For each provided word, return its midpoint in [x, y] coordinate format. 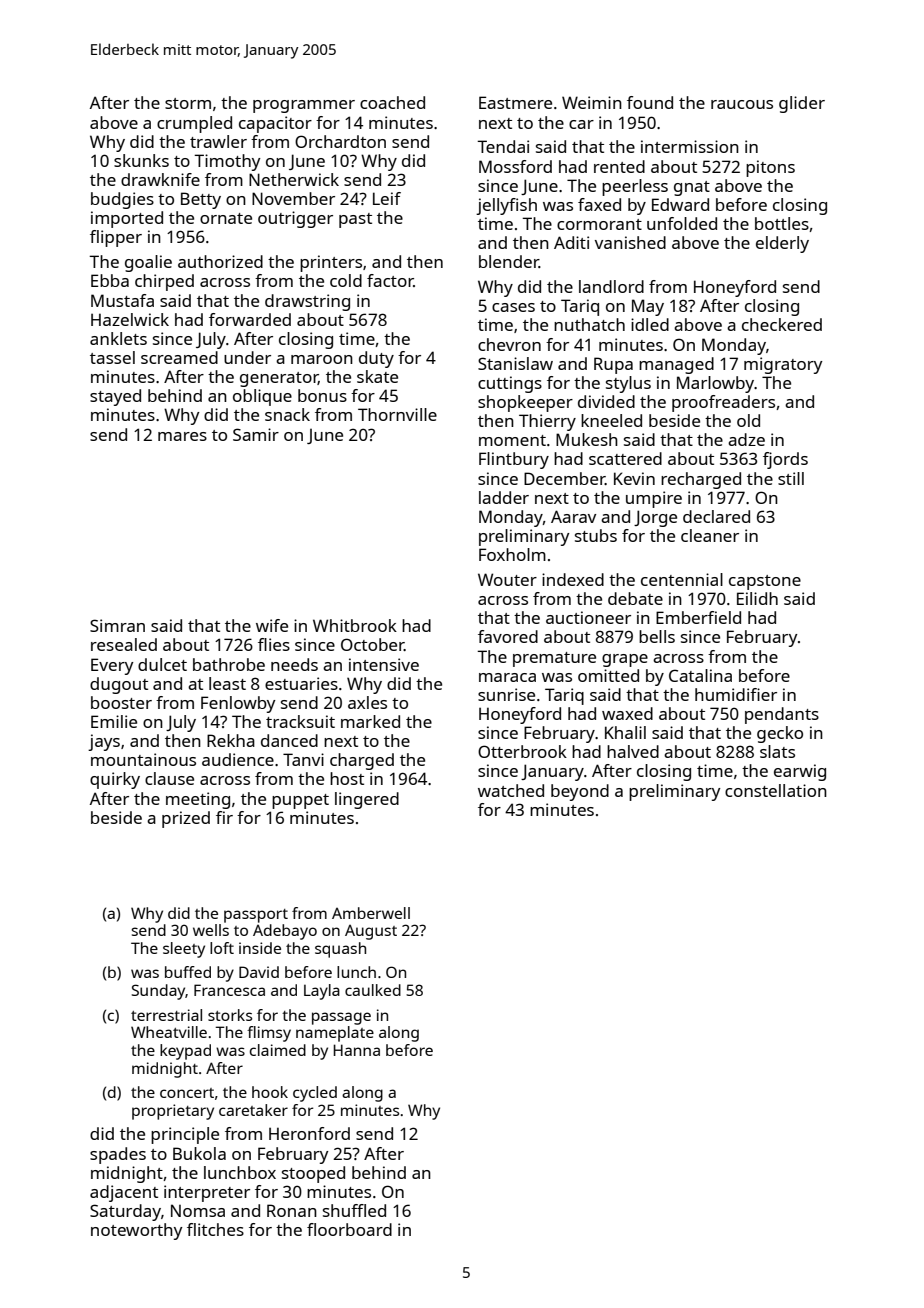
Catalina [700, 675]
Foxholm [512, 554]
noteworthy [137, 1231]
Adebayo [285, 932]
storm [188, 103]
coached [392, 102]
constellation [776, 790]
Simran [117, 625]
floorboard [349, 1229]
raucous [742, 104]
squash [340, 950]
